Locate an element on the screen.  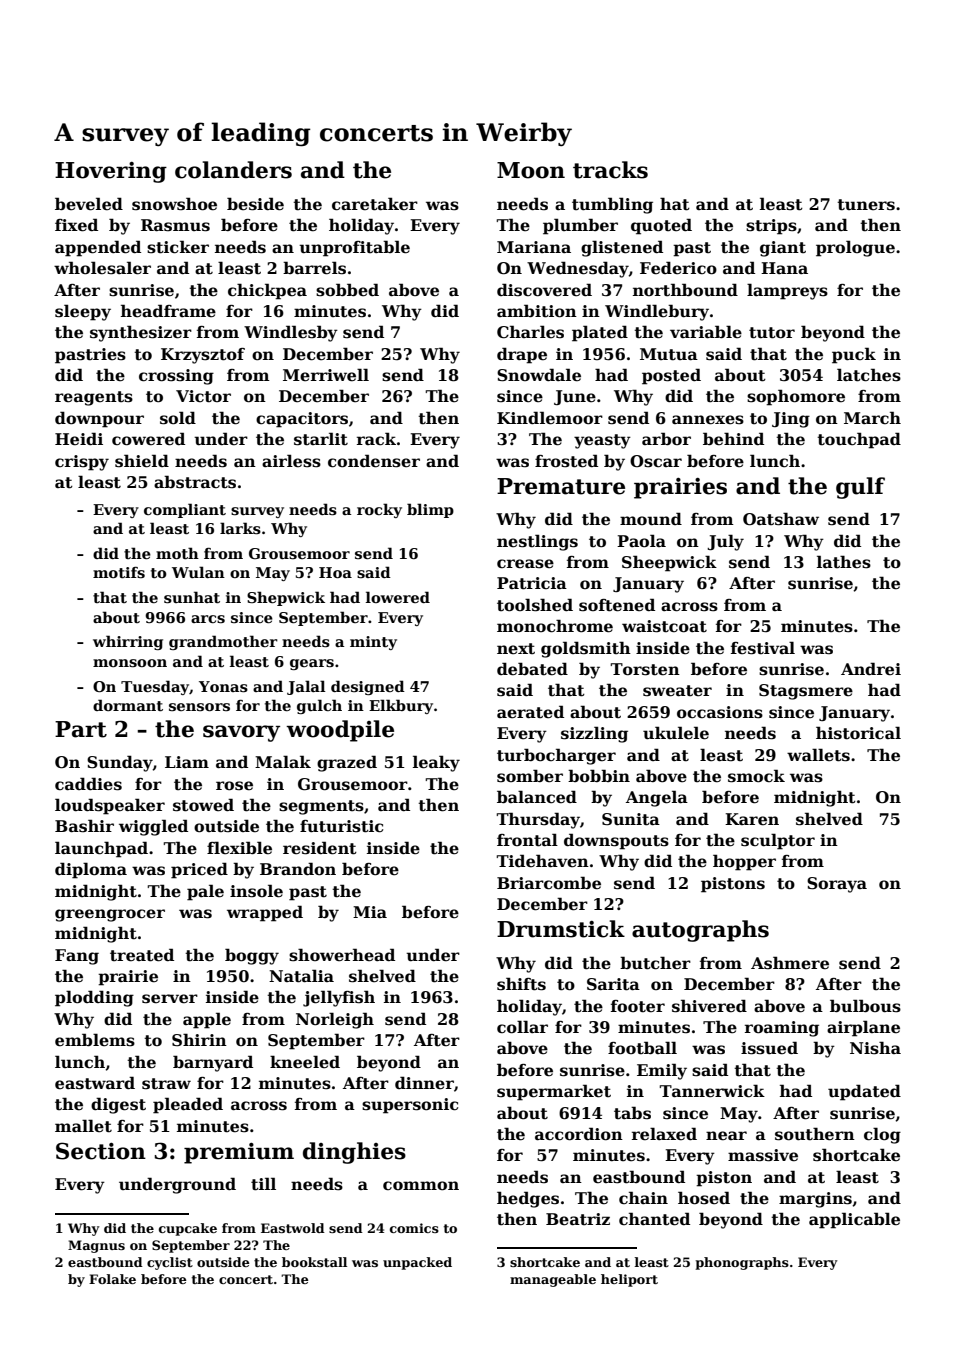
Hovering is located at coordinates (111, 172).
